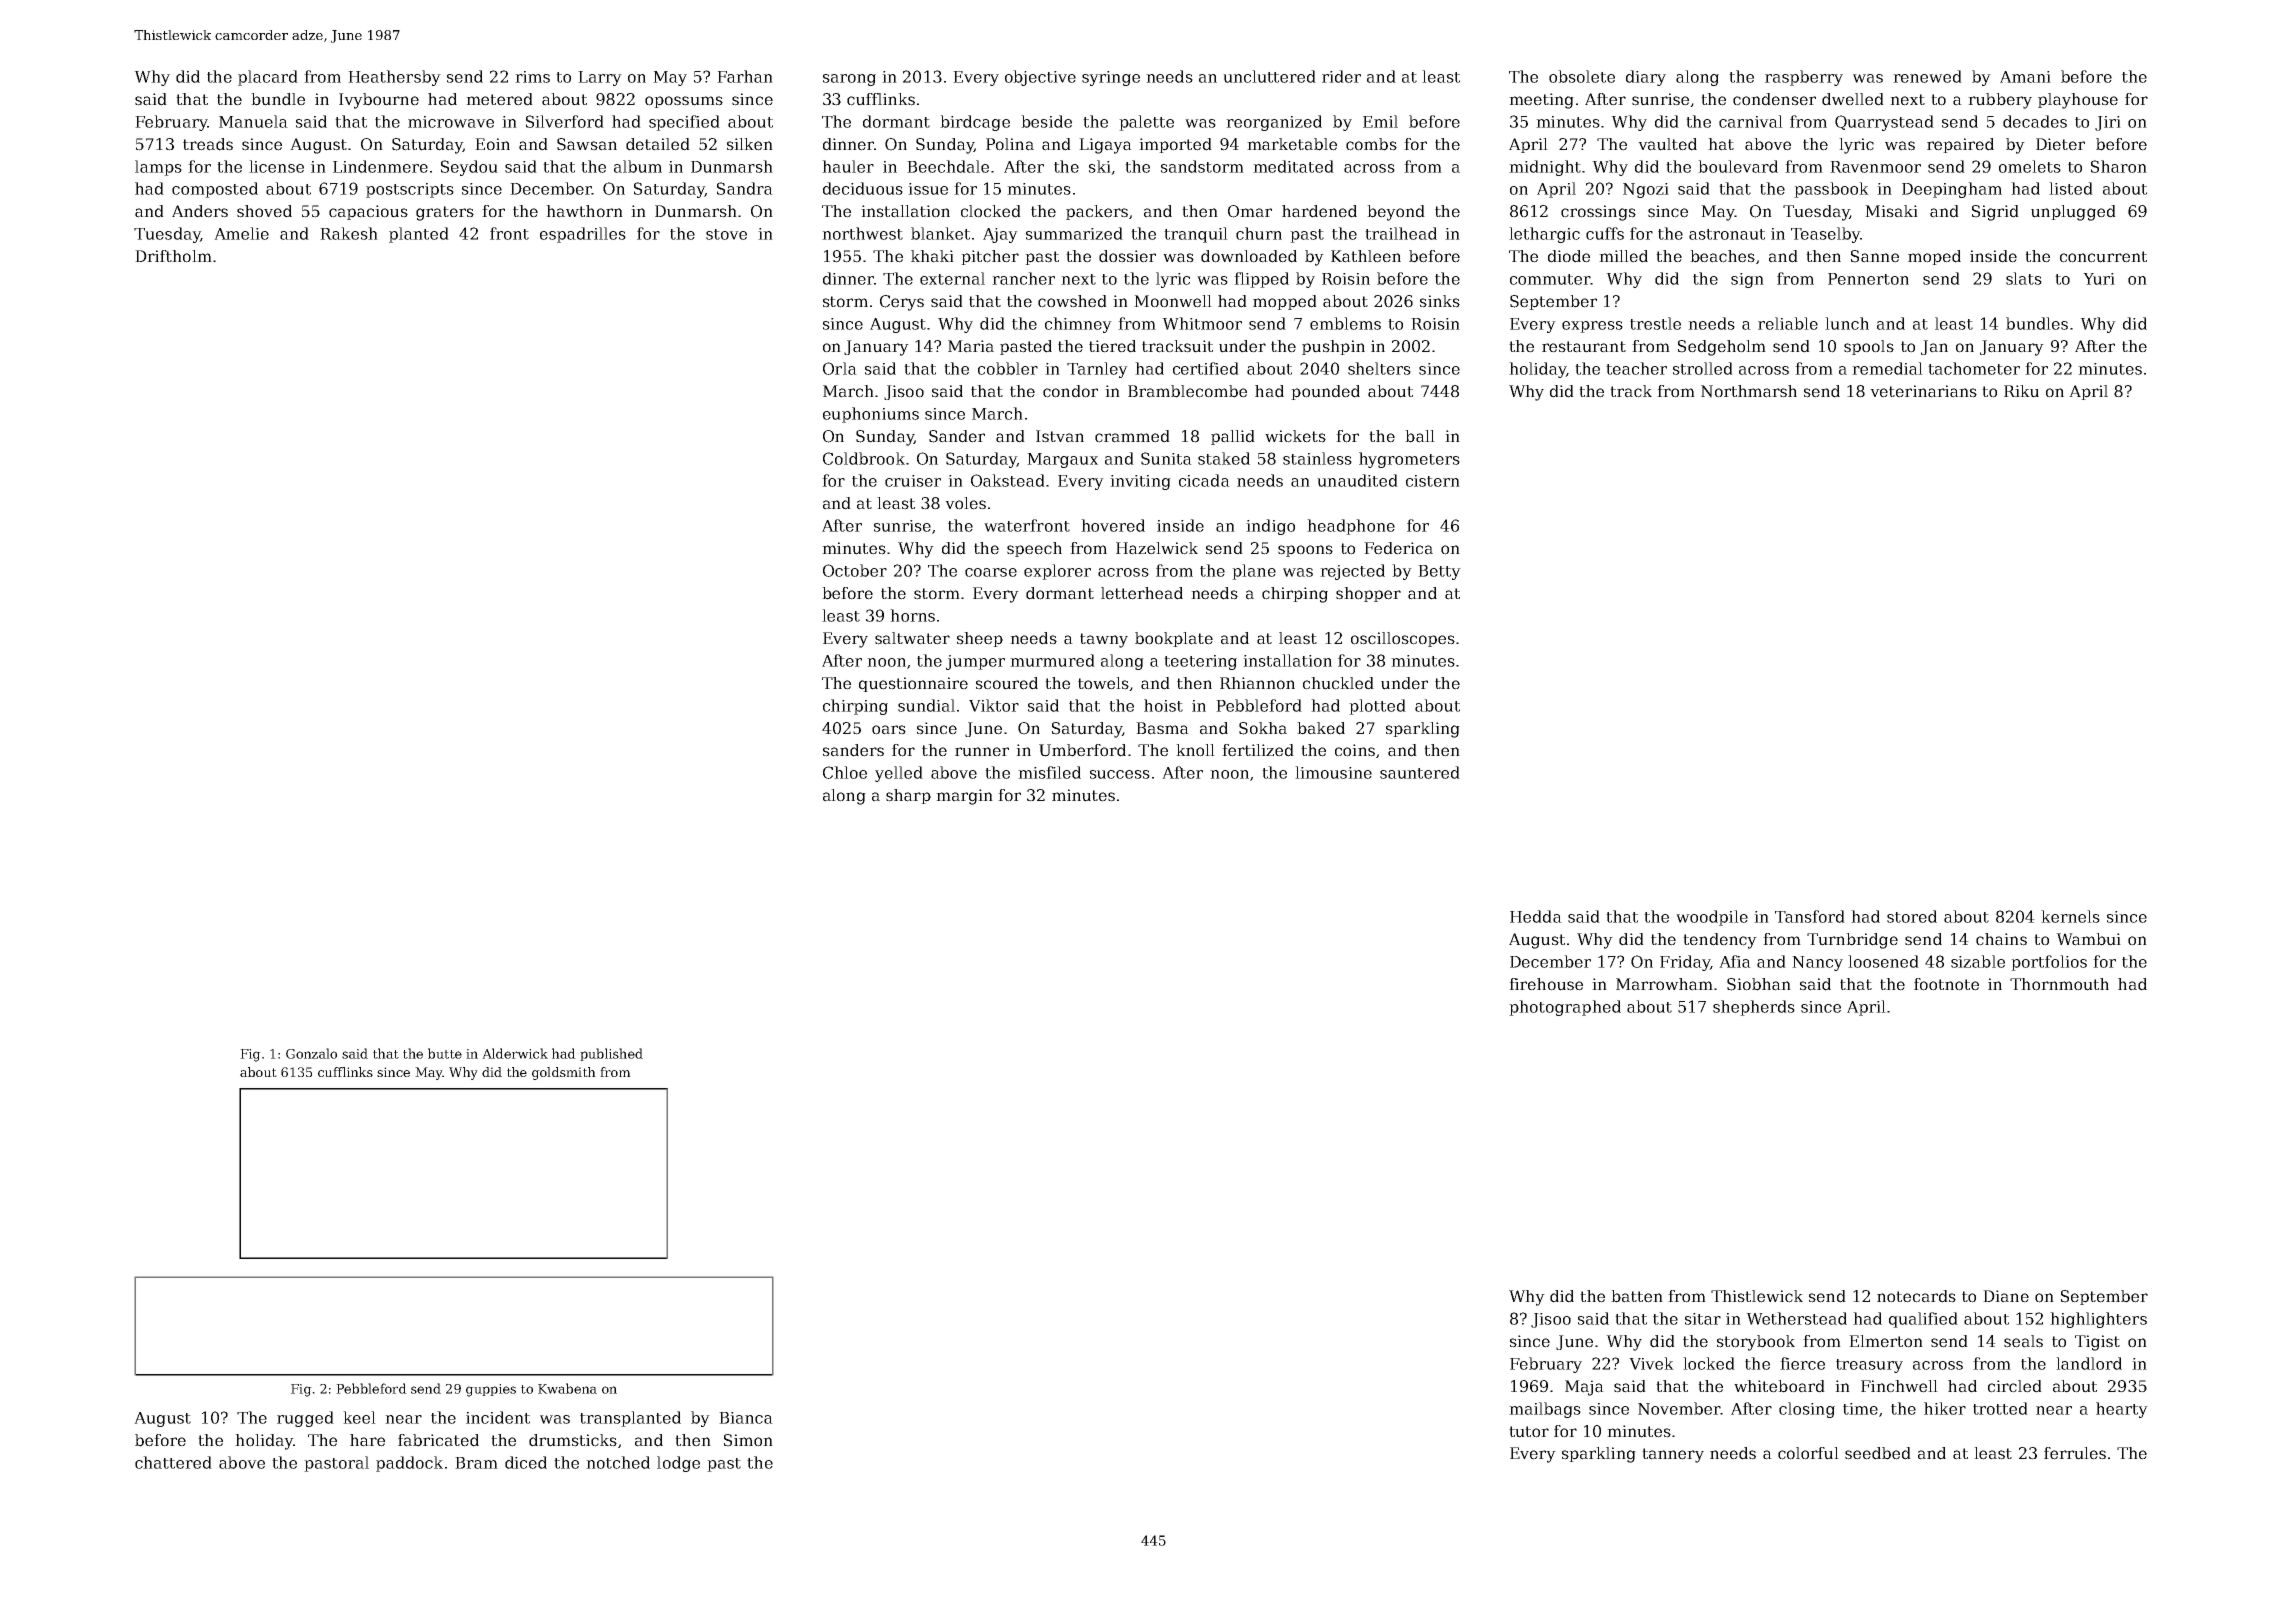  I want to click on guppies, so click(491, 1390).
